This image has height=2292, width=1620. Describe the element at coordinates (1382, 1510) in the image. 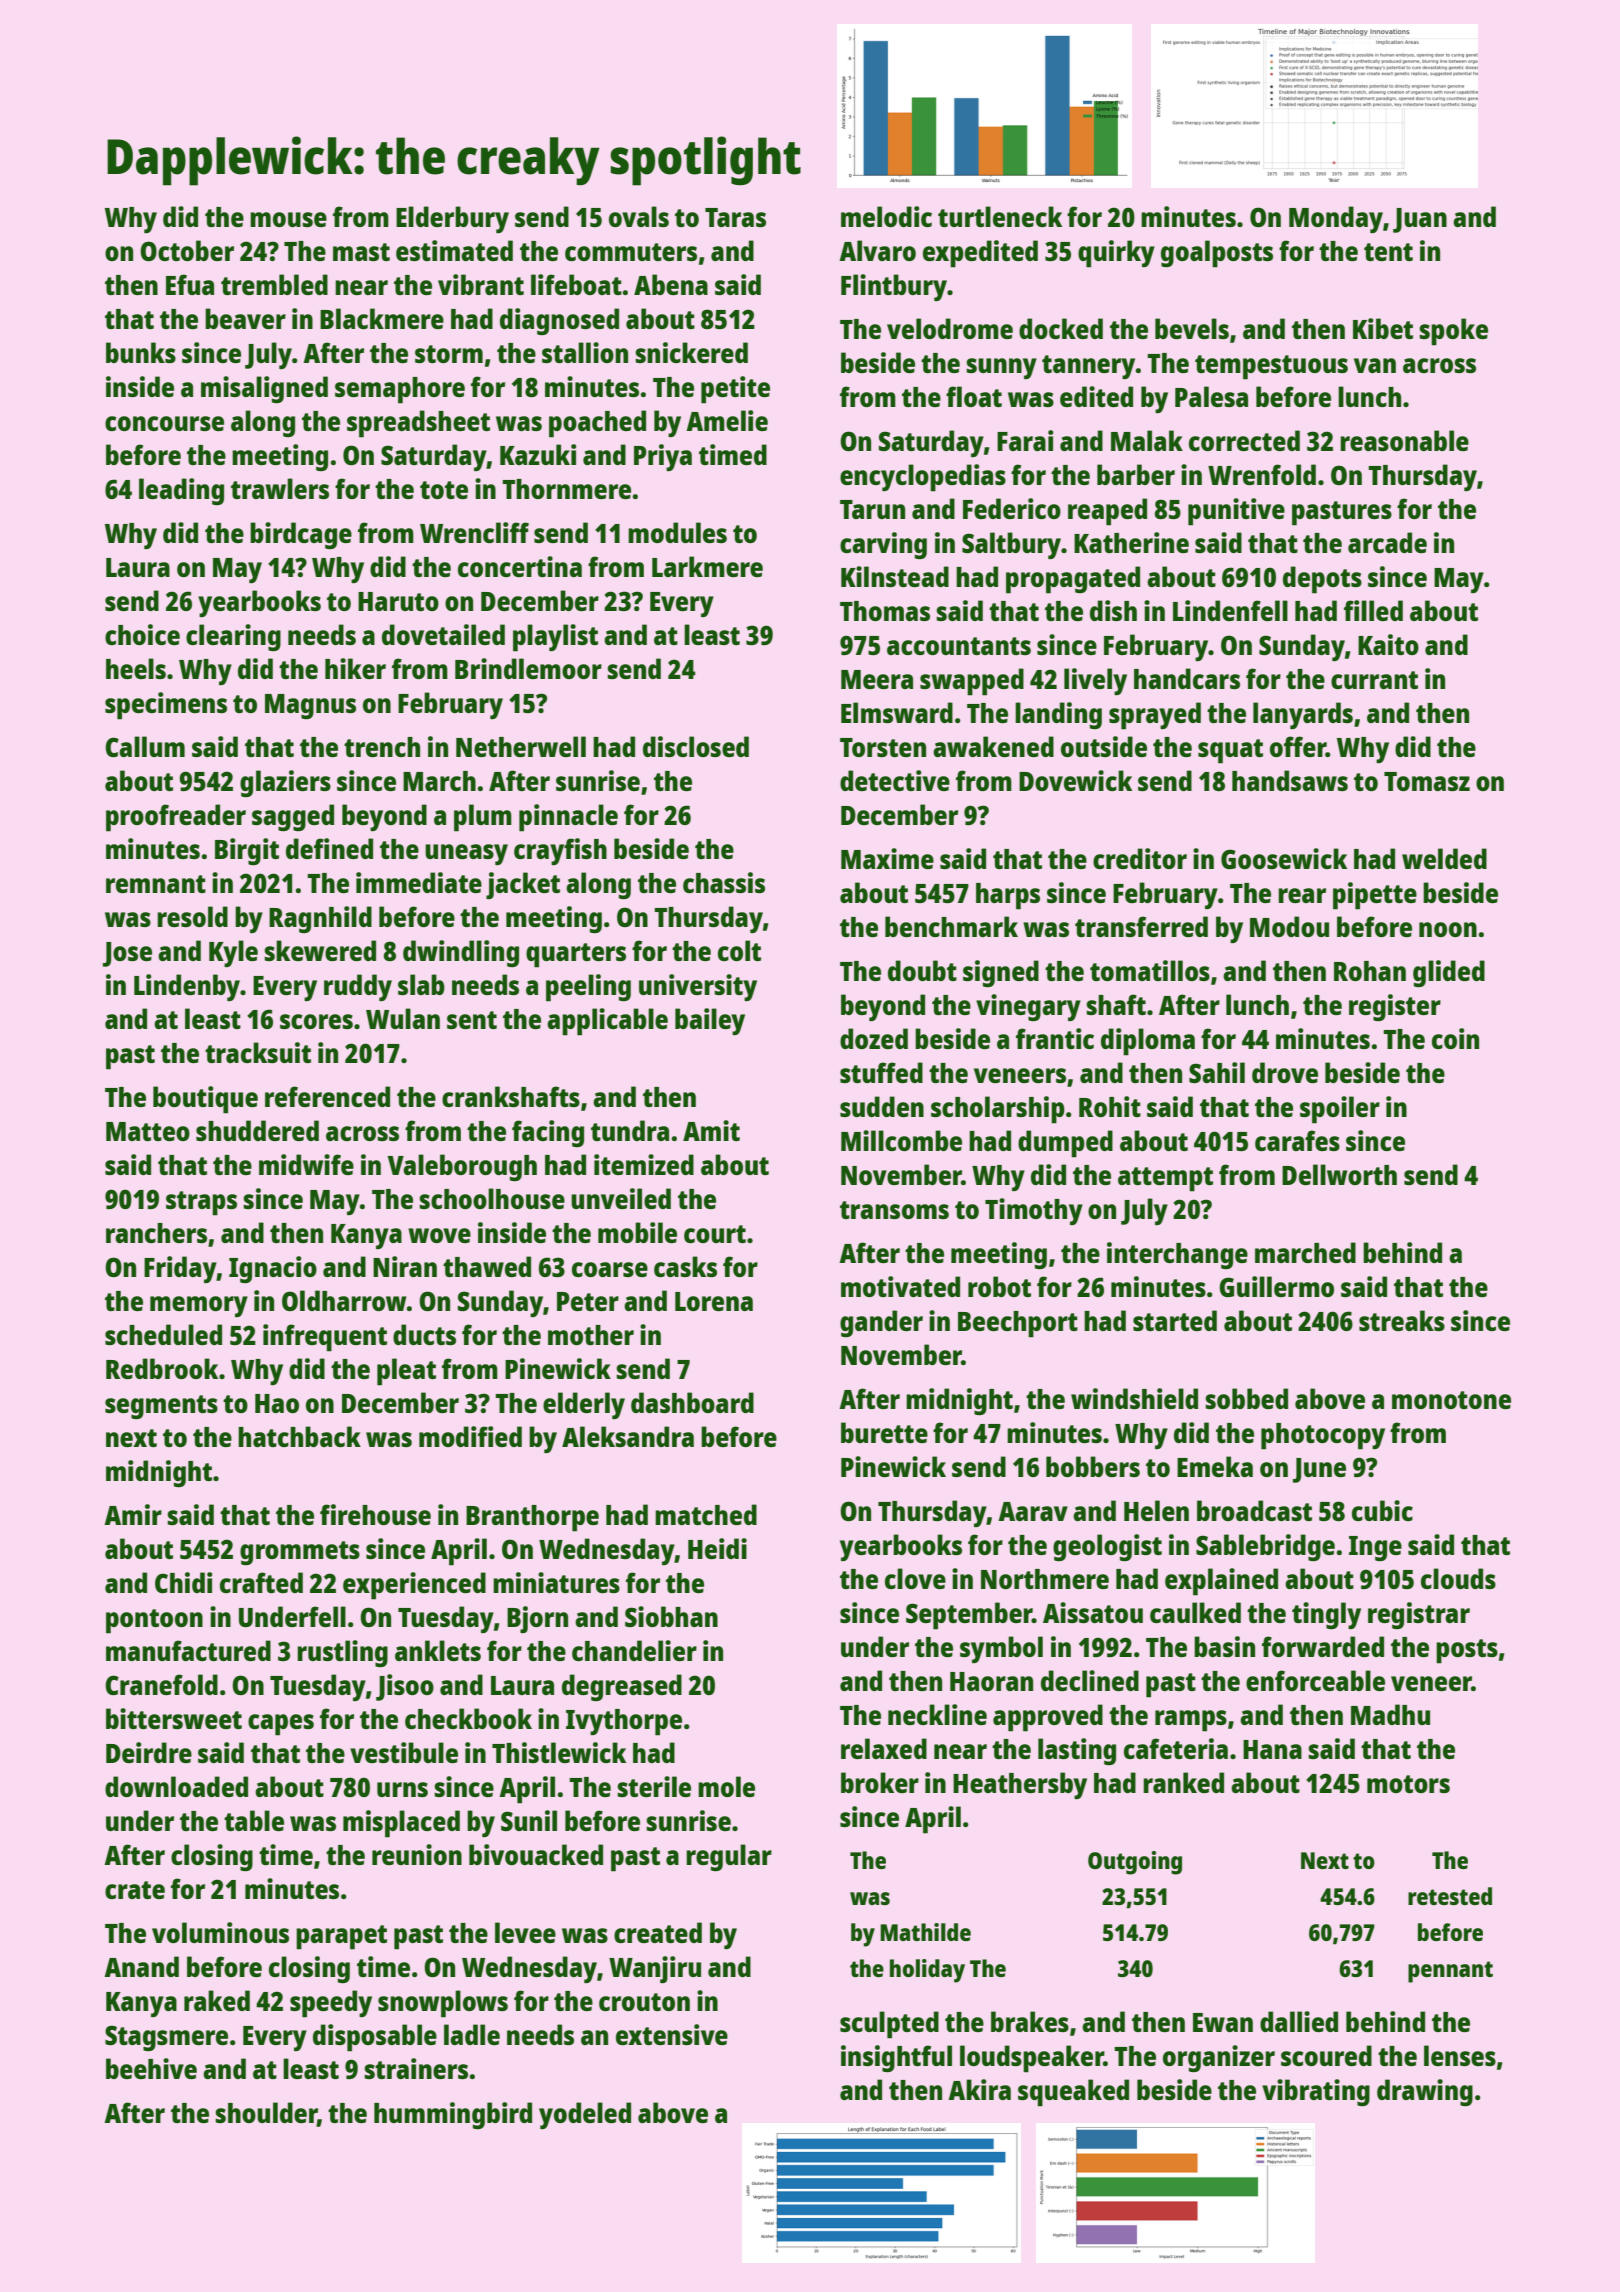

I see `cubic` at that location.
